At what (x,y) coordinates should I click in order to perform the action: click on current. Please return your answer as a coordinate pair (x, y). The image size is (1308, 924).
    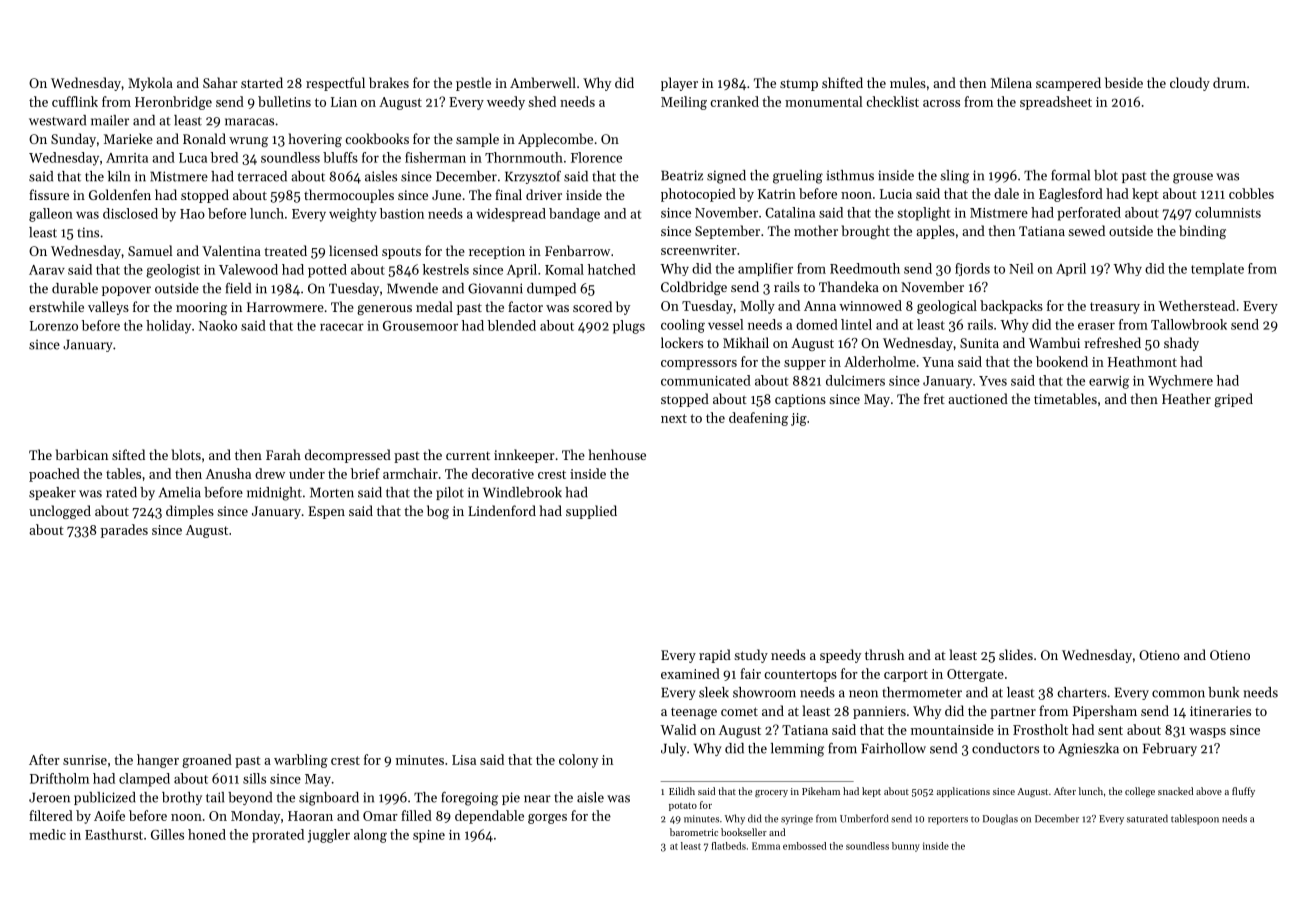
    Looking at the image, I should click on (468, 456).
